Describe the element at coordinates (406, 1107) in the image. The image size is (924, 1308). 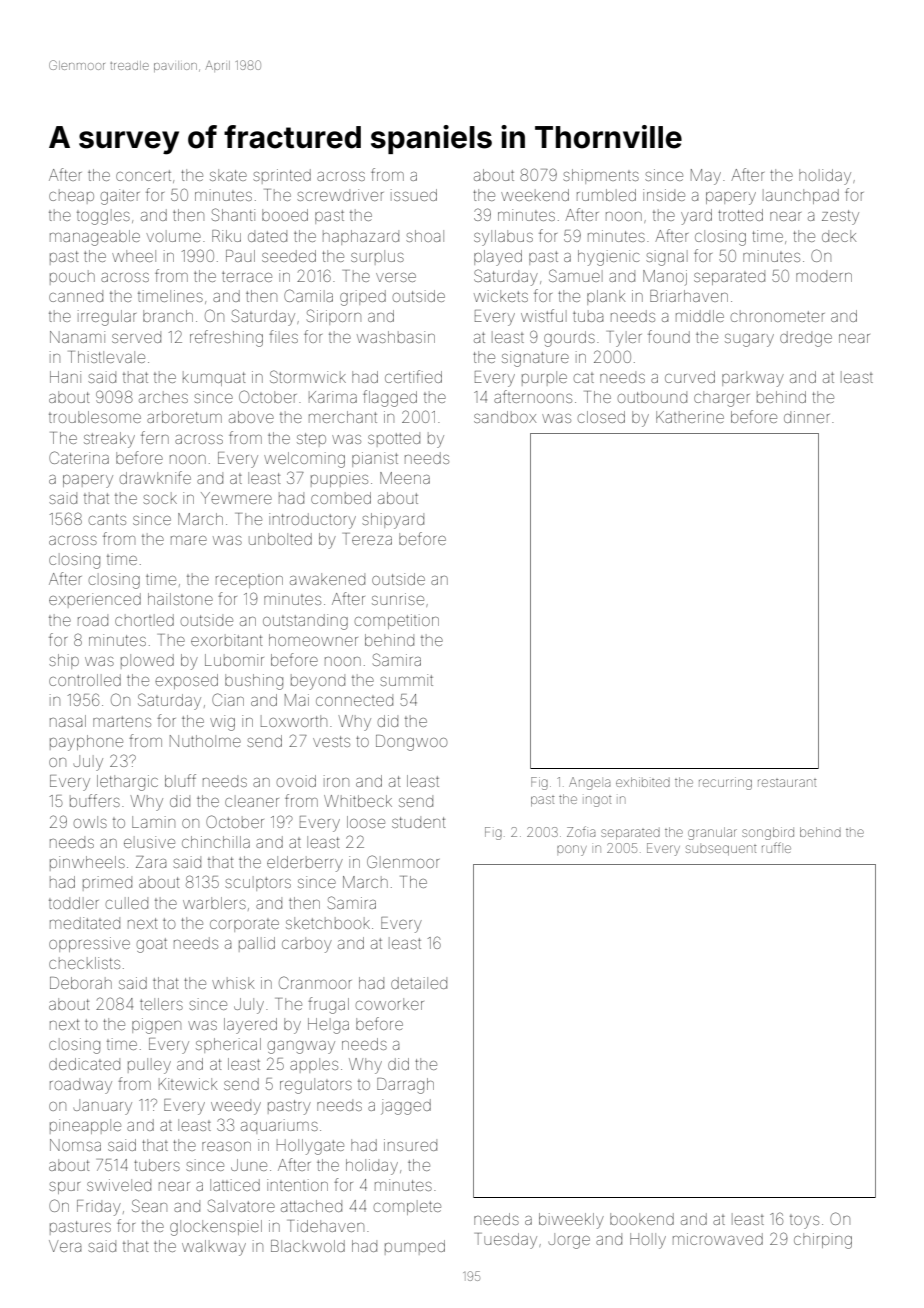
I see `jagged` at that location.
